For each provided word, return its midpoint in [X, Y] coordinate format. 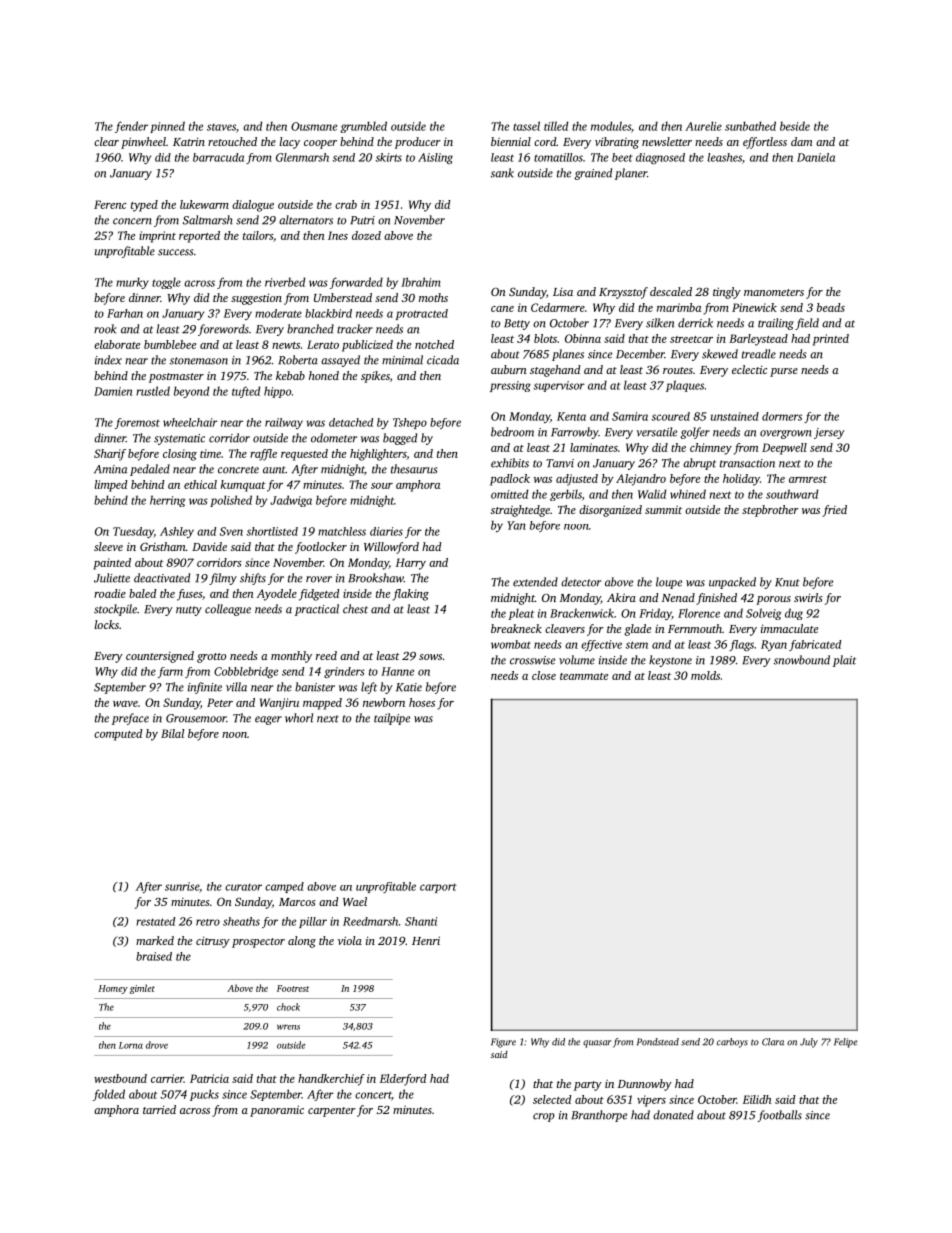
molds [705, 675]
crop [544, 1117]
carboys [732, 1043]
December [640, 354]
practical [317, 610]
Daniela [816, 157]
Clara [773, 1042]
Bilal [172, 733]
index [108, 360]
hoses [422, 702]
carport [438, 888]
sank [502, 173]
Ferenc [110, 204]
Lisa [563, 291]
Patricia [209, 1078]
